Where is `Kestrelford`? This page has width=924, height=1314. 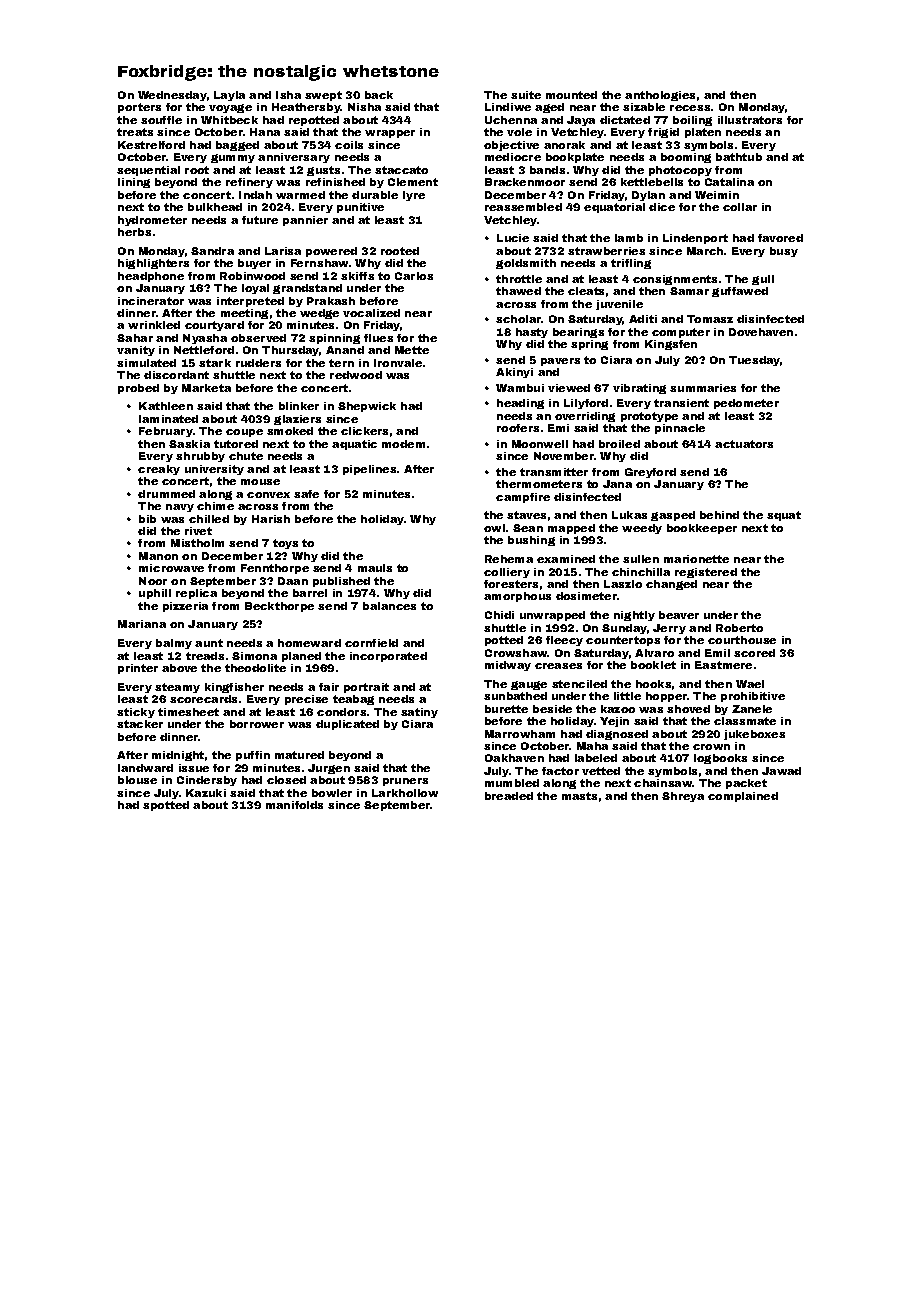 Kestrelford is located at coordinates (151, 145).
